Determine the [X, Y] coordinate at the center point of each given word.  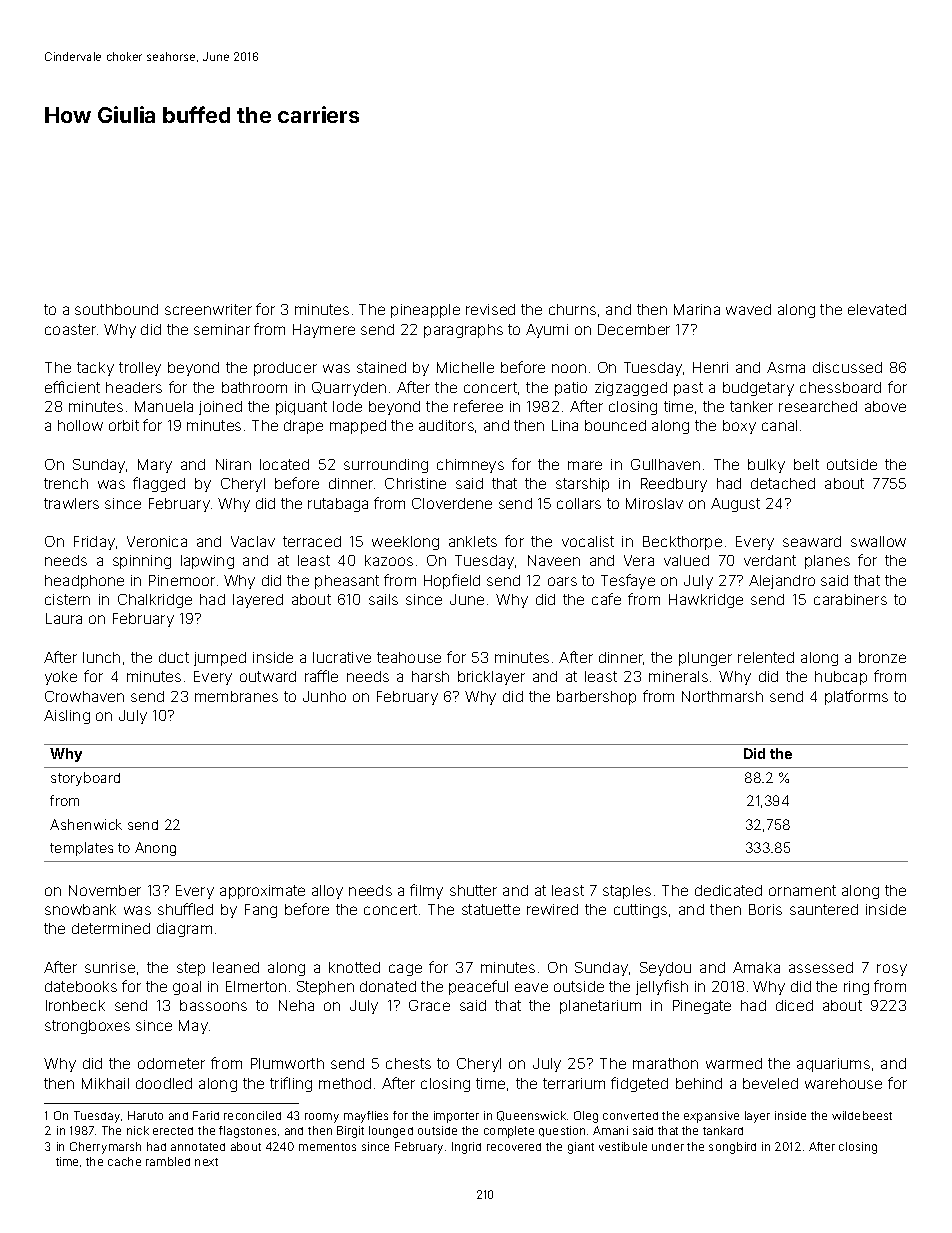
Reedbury [674, 485]
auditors [446, 425]
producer [285, 369]
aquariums [833, 1065]
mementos [327, 1147]
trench [66, 483]
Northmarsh [722, 696]
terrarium [574, 1083]
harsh [430, 676]
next [206, 1162]
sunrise [110, 967]
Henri [710, 367]
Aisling [67, 717]
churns [572, 309]
